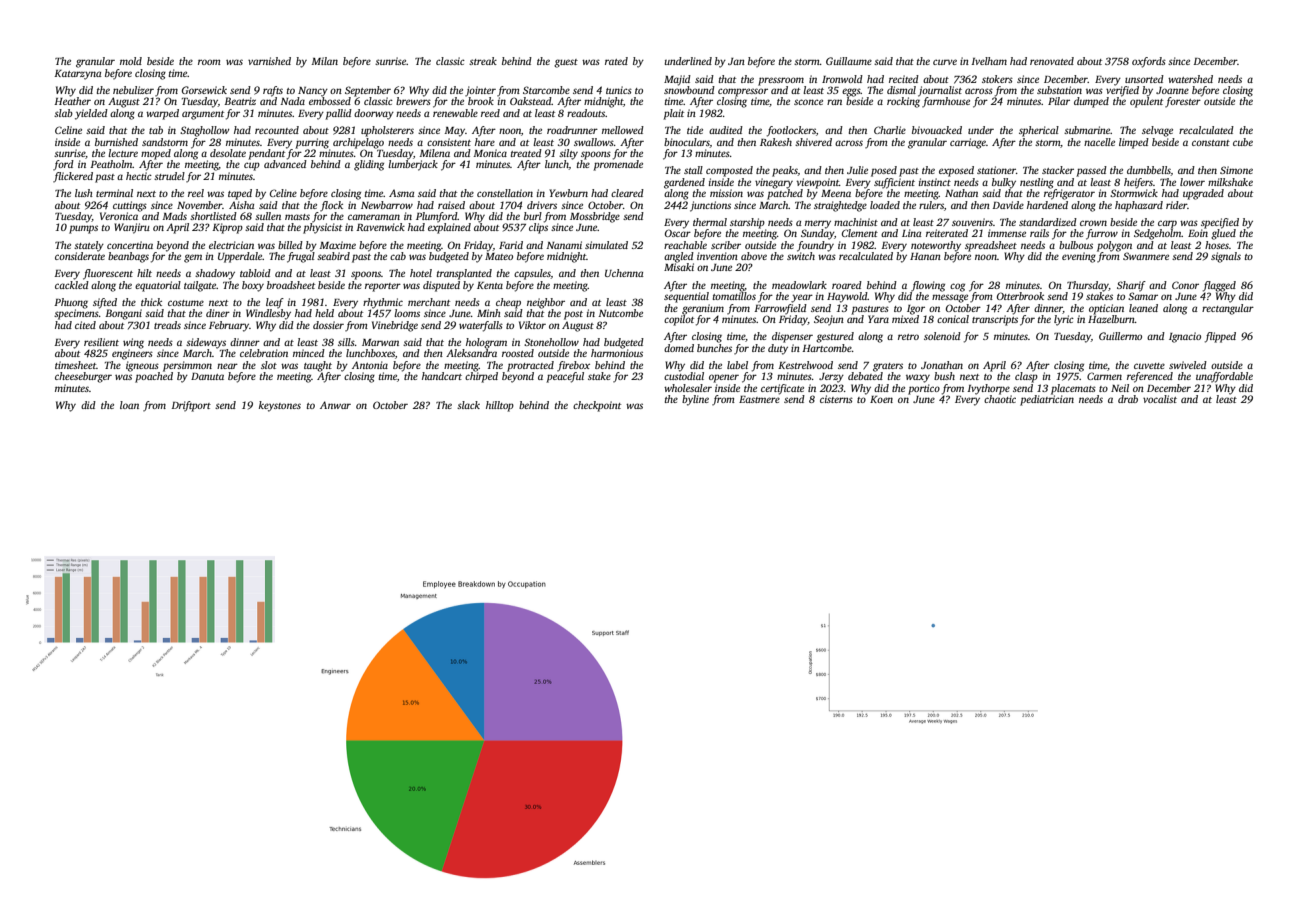 The image size is (1308, 924). I want to click on strudel, so click(169, 176).
